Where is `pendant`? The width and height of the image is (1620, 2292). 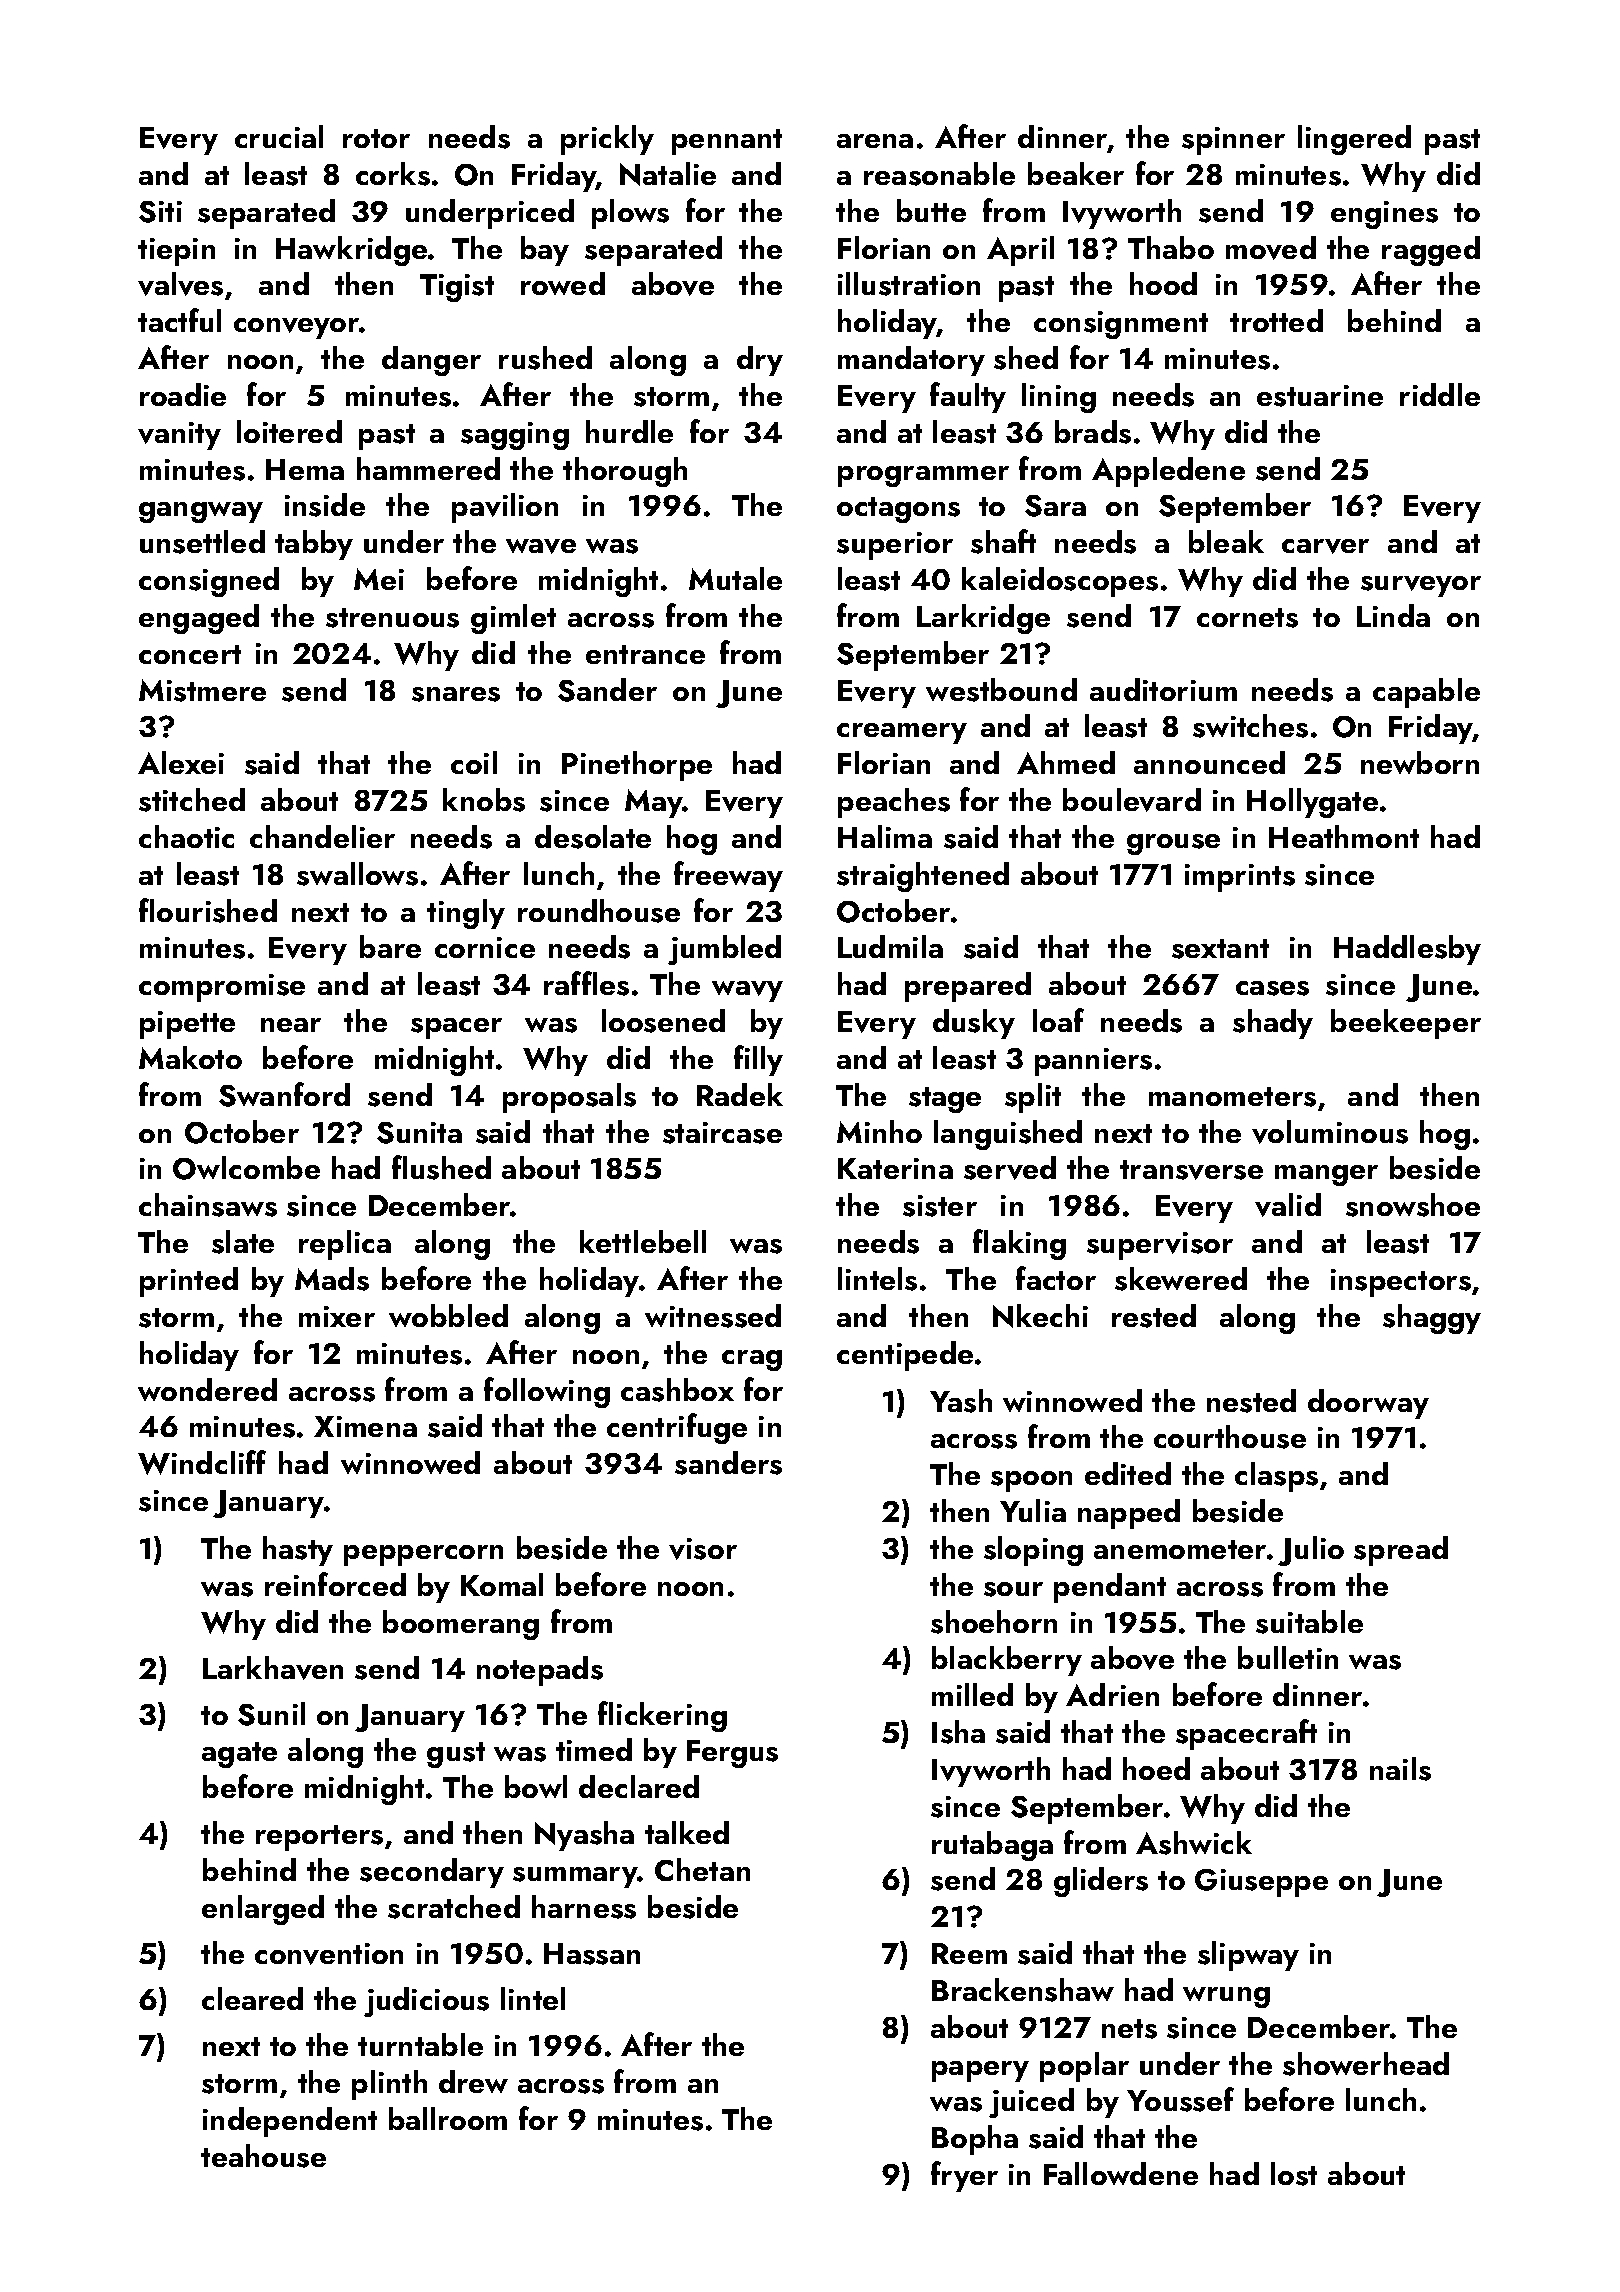
pendant is located at coordinates (1110, 1588).
